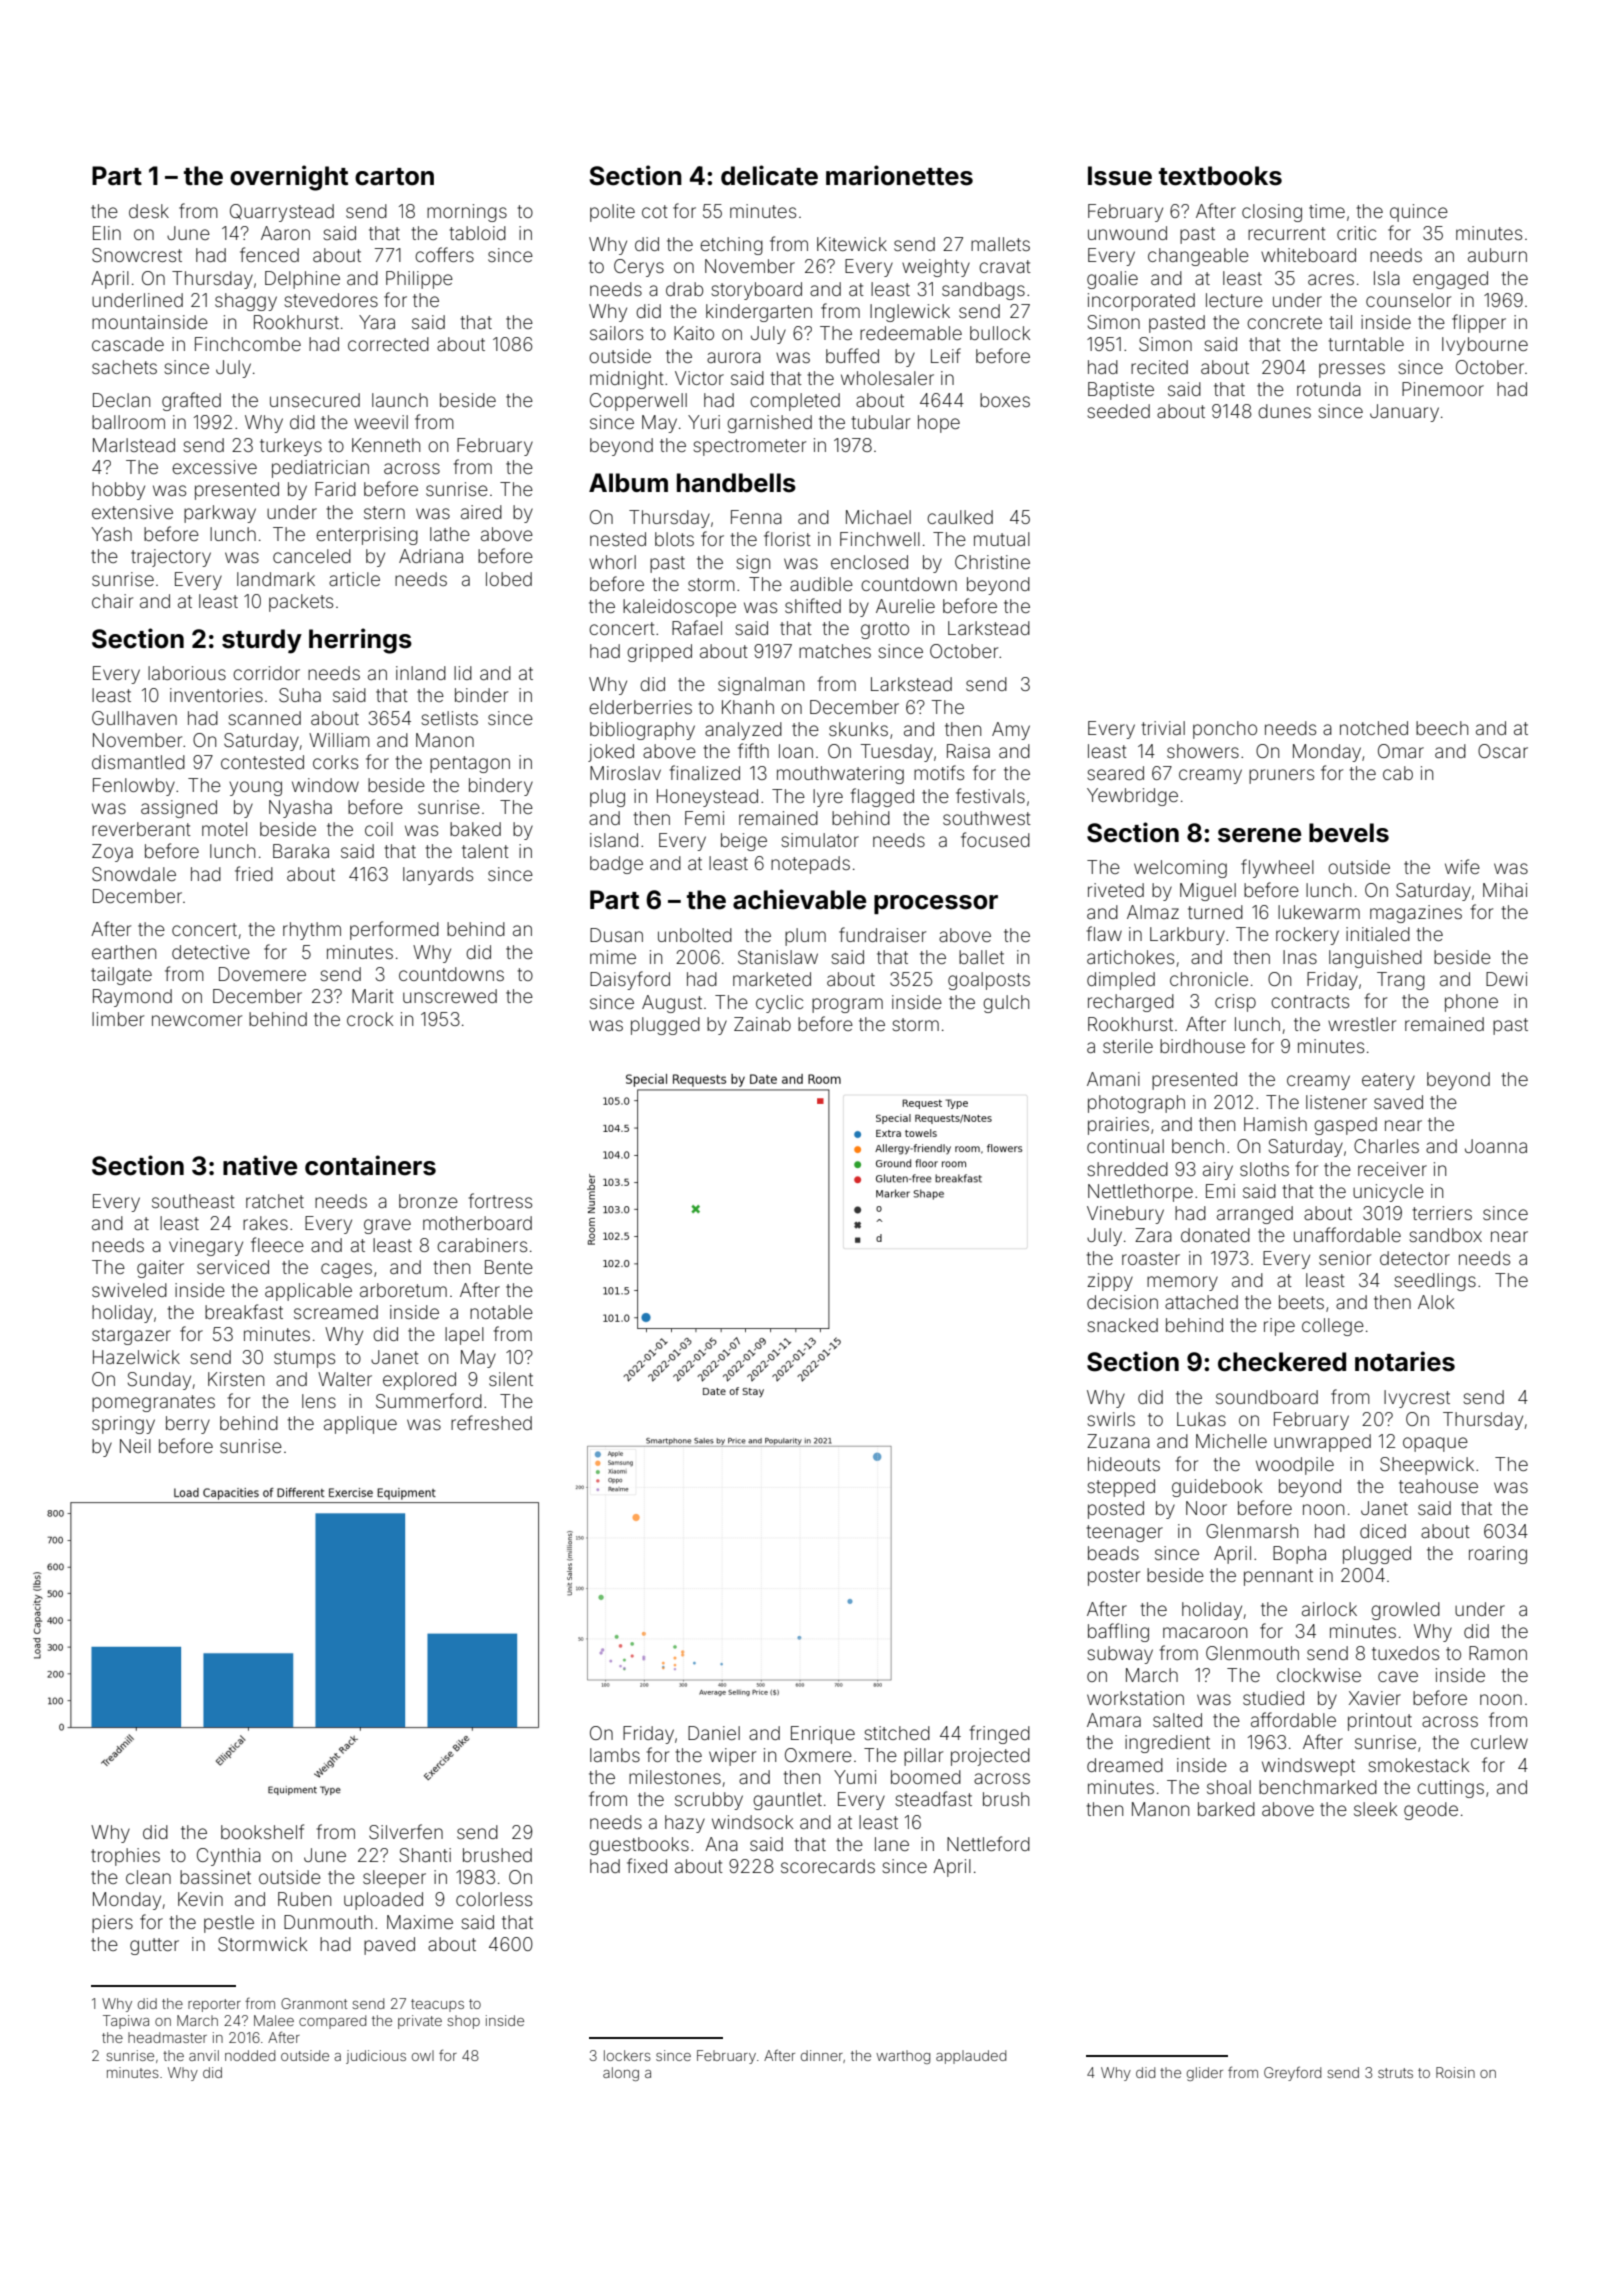 Image resolution: width=1620 pixels, height=2292 pixels. What do you see at coordinates (118, 491) in the screenshot?
I see `hobby` at bounding box center [118, 491].
